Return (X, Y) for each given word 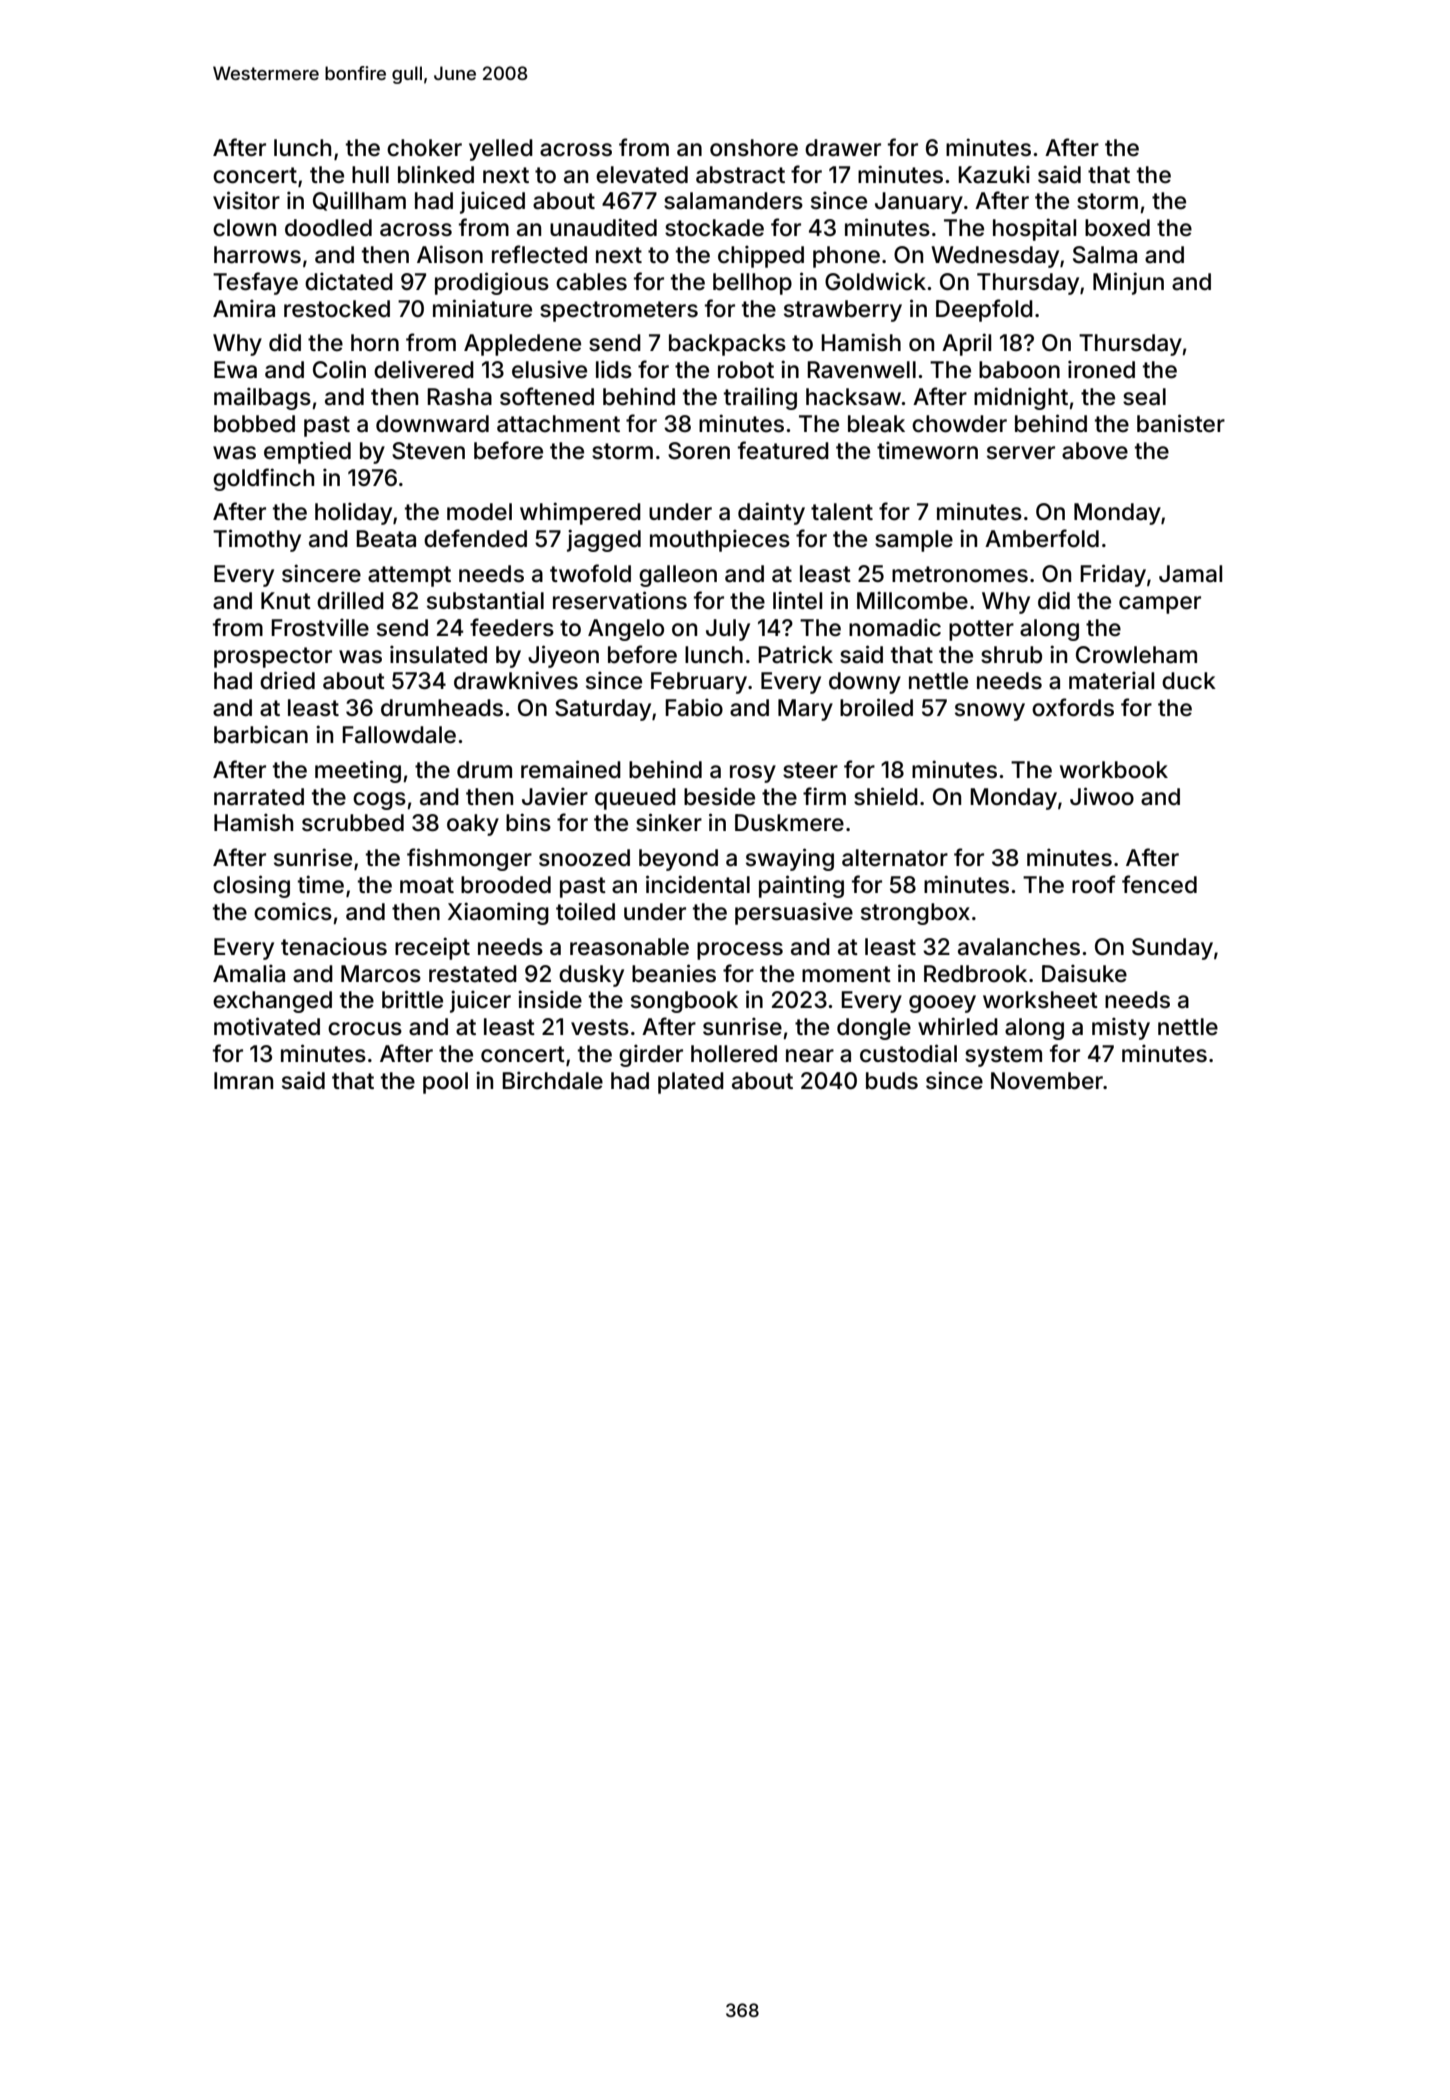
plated (691, 1083)
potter (981, 630)
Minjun (1128, 283)
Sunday (1172, 949)
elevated (642, 175)
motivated (267, 1026)
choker (424, 148)
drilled (350, 600)
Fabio (694, 707)
